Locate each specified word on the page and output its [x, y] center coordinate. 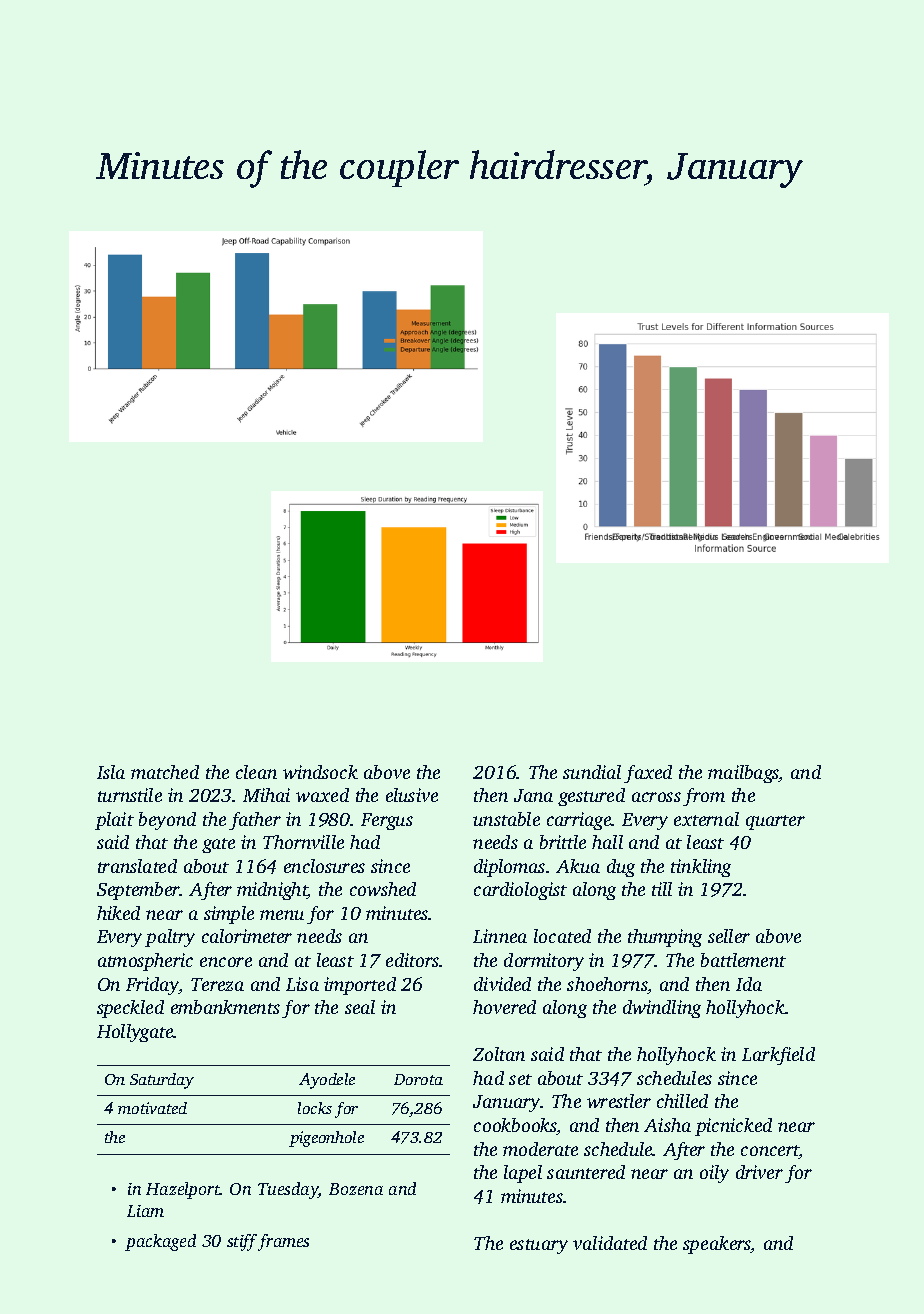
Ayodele [327, 1081]
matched [165, 772]
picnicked [733, 1127]
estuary [539, 1246]
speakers [717, 1245]
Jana [533, 795]
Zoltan [499, 1054]
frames [283, 1242]
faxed [648, 774]
